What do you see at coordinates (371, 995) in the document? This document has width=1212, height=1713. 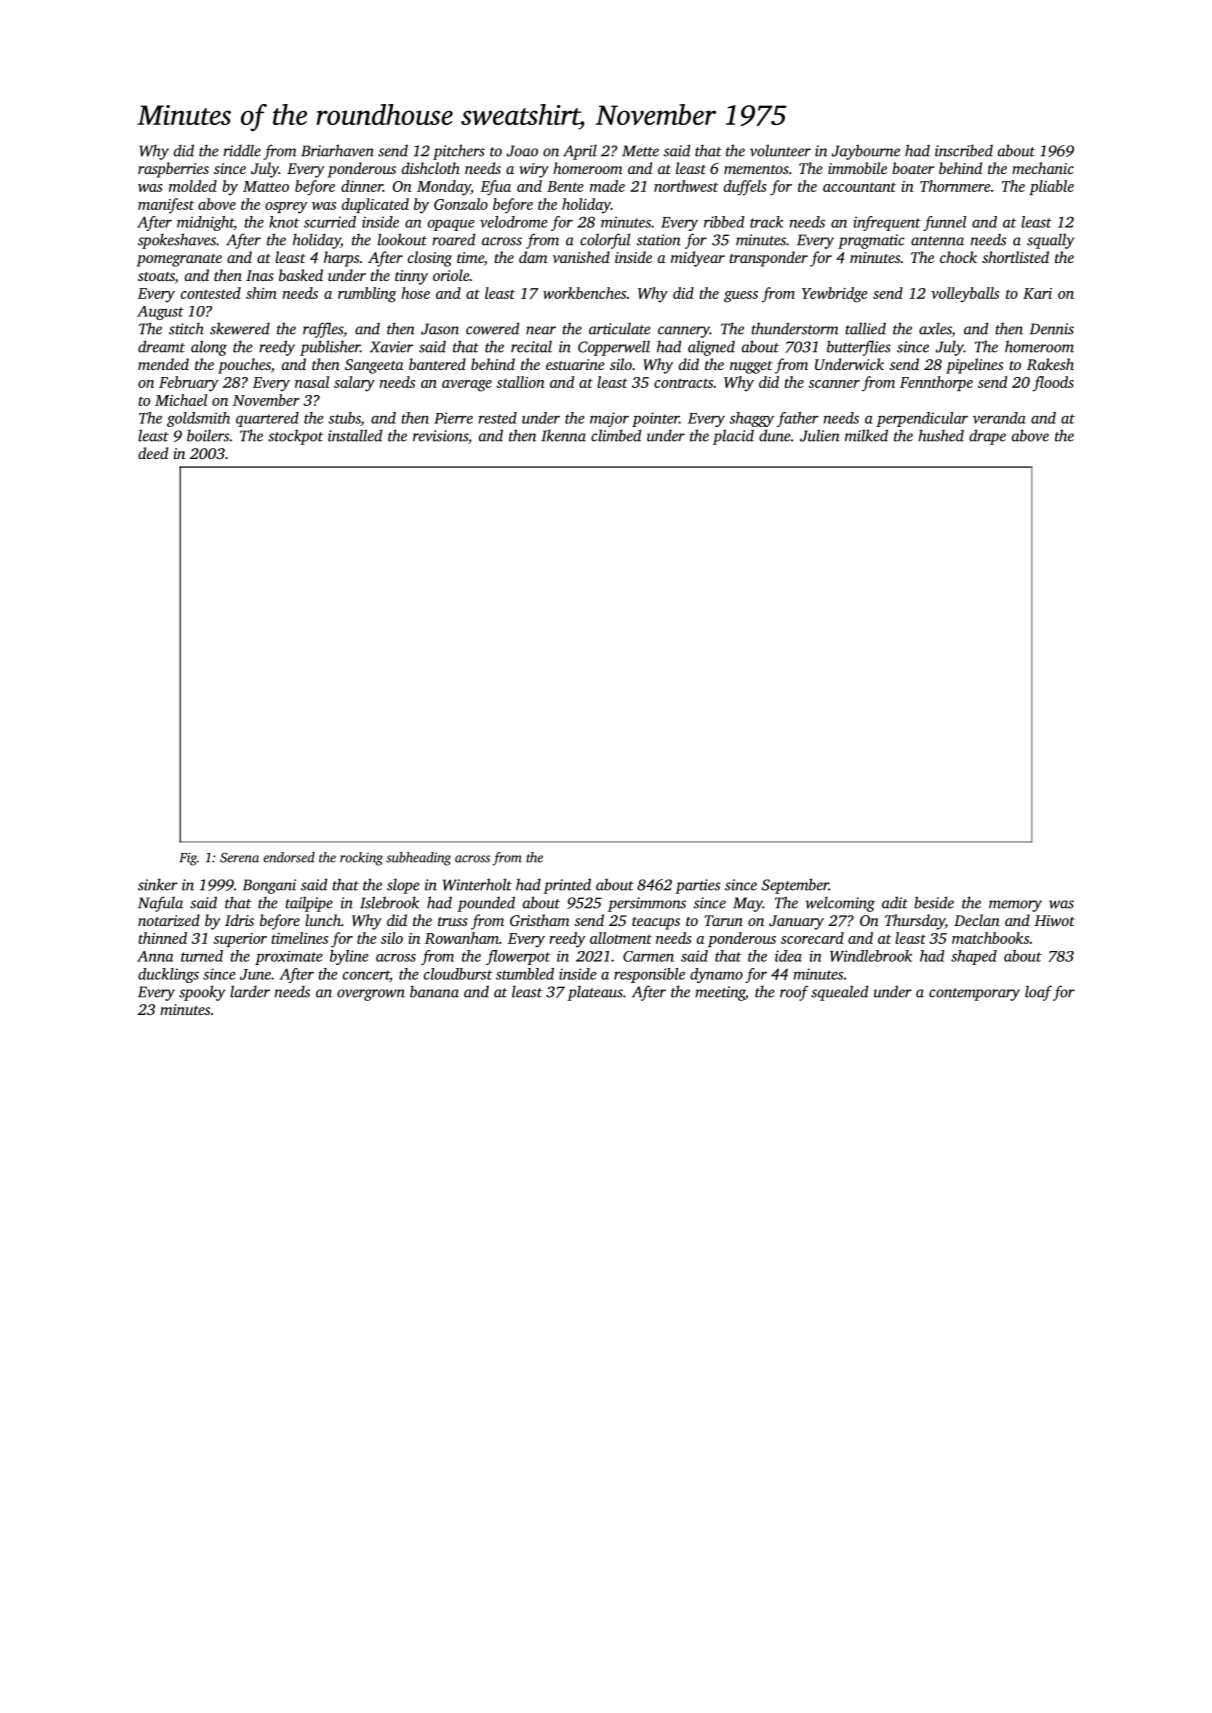 I see `overgrown` at bounding box center [371, 995].
